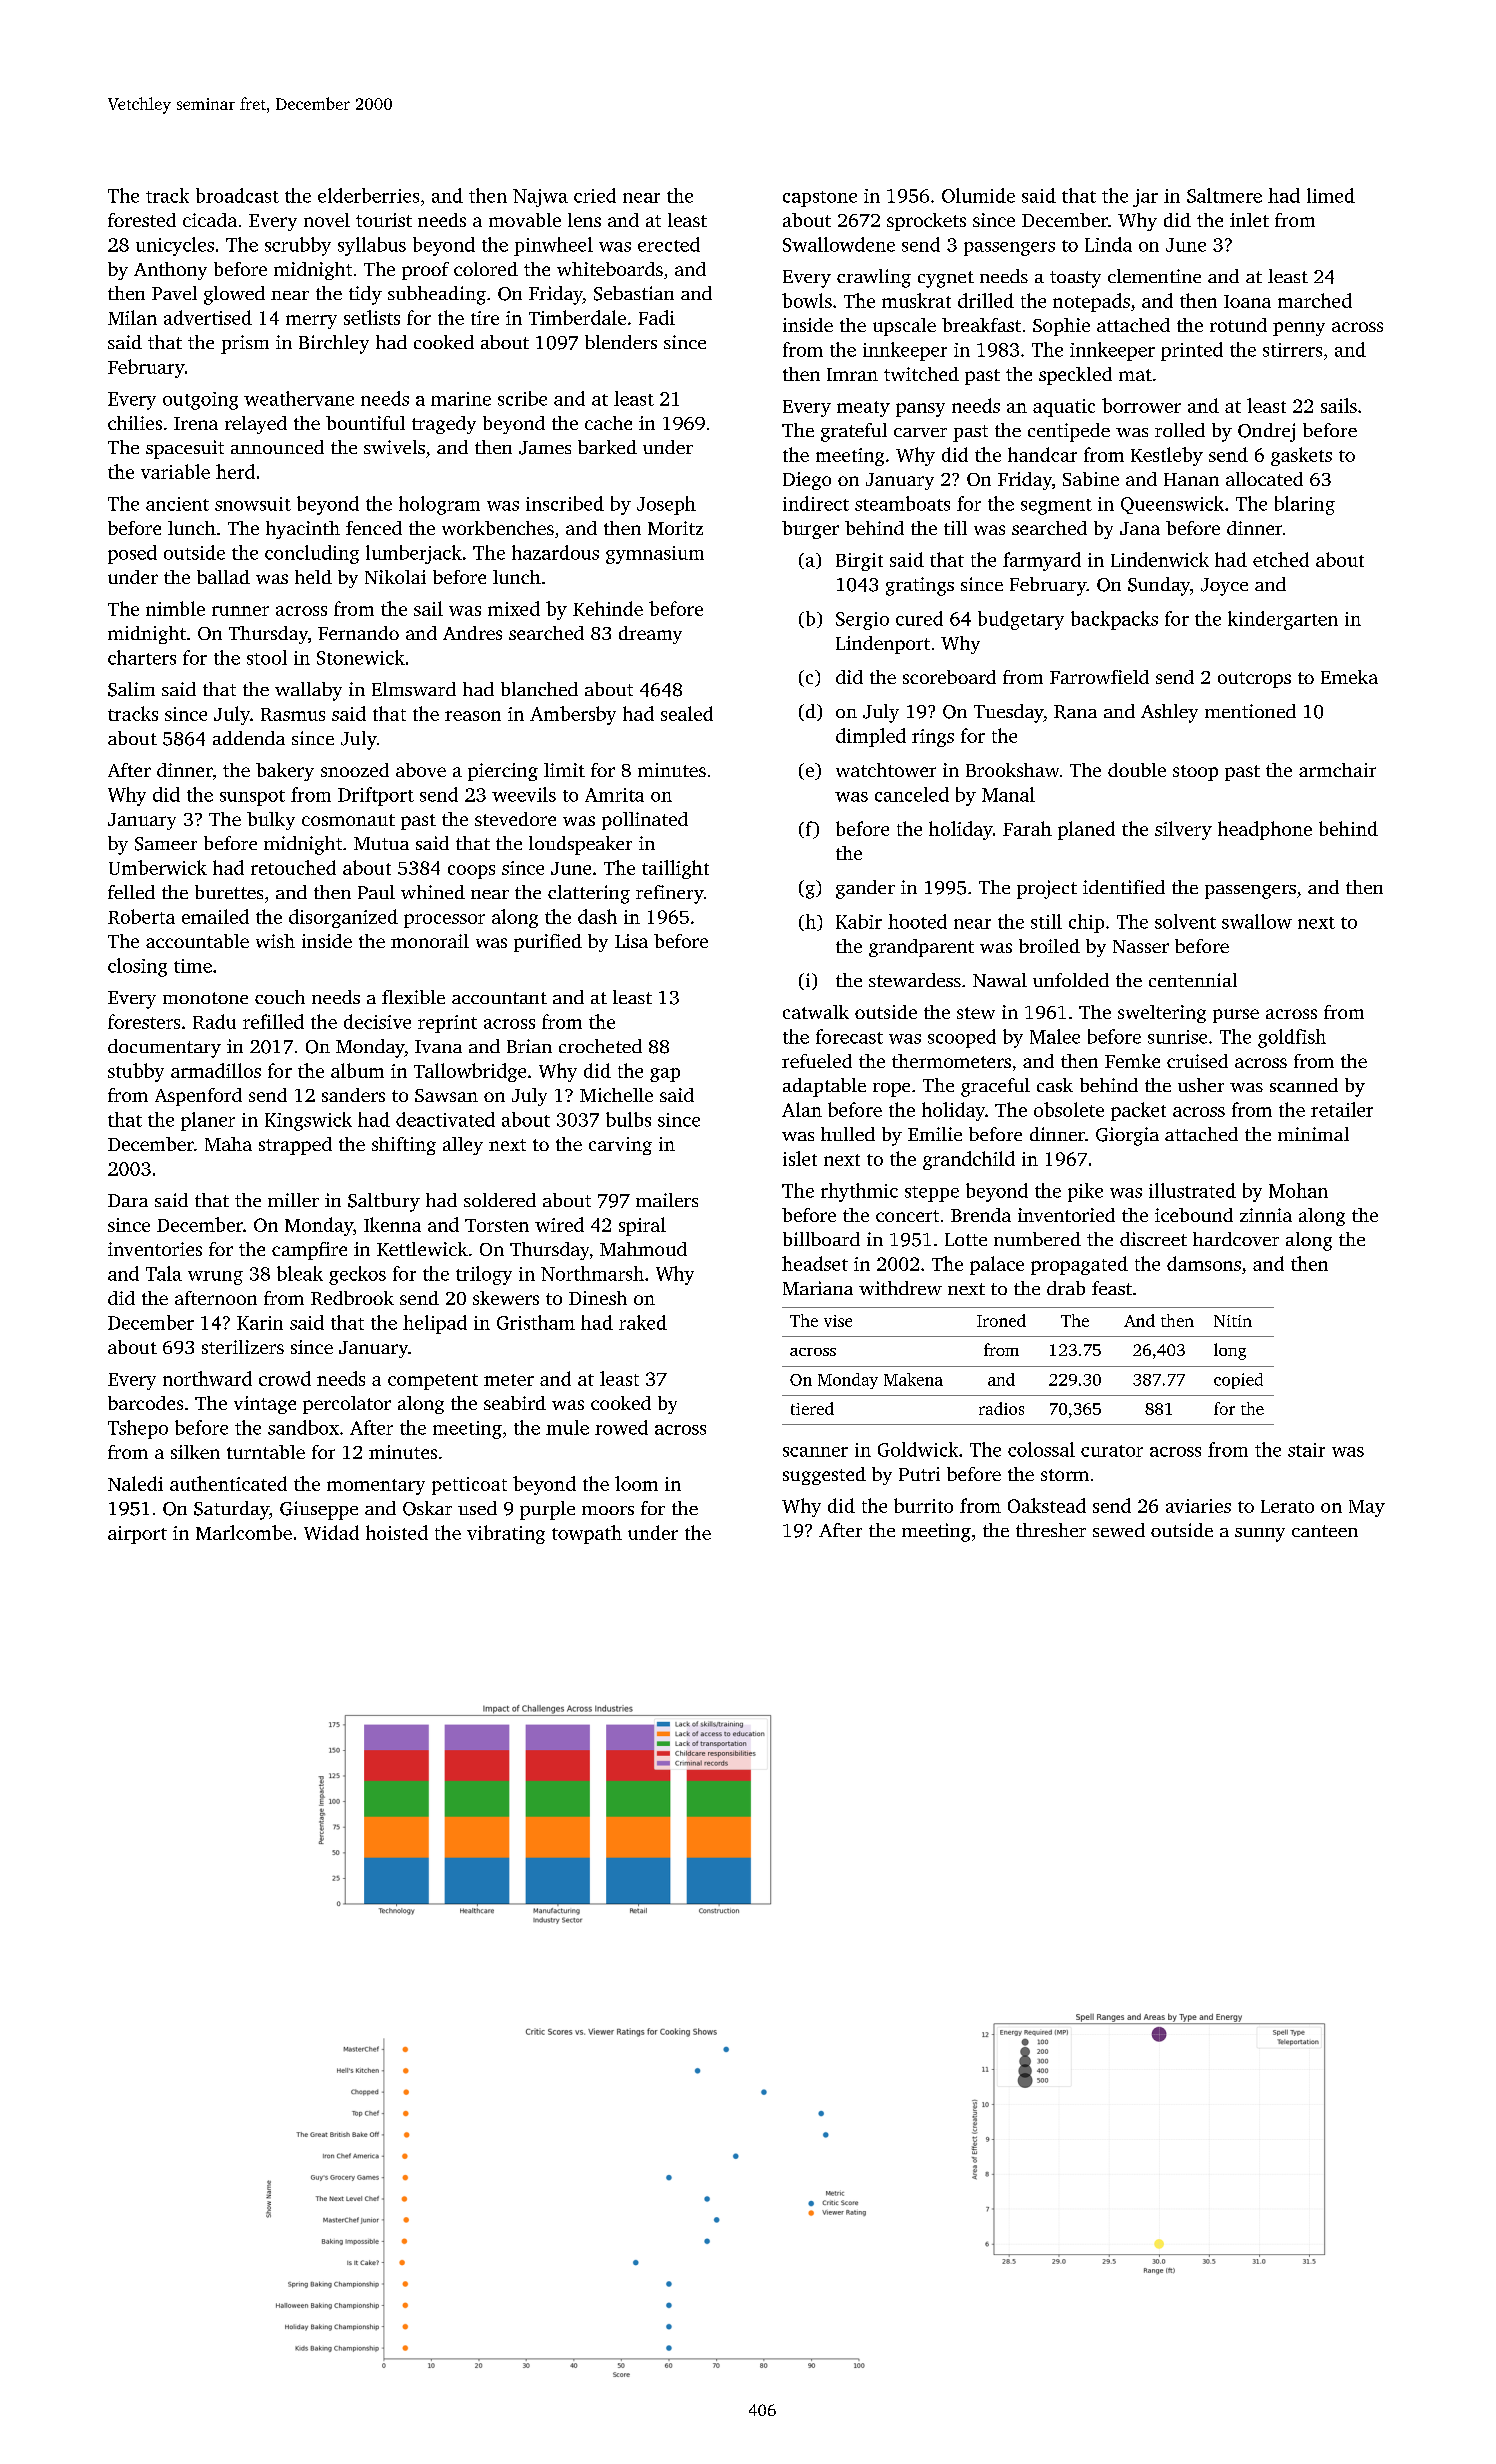 The width and height of the screenshot is (1496, 2464). Describe the element at coordinates (1172, 505) in the screenshot. I see `Queenswick` at that location.
